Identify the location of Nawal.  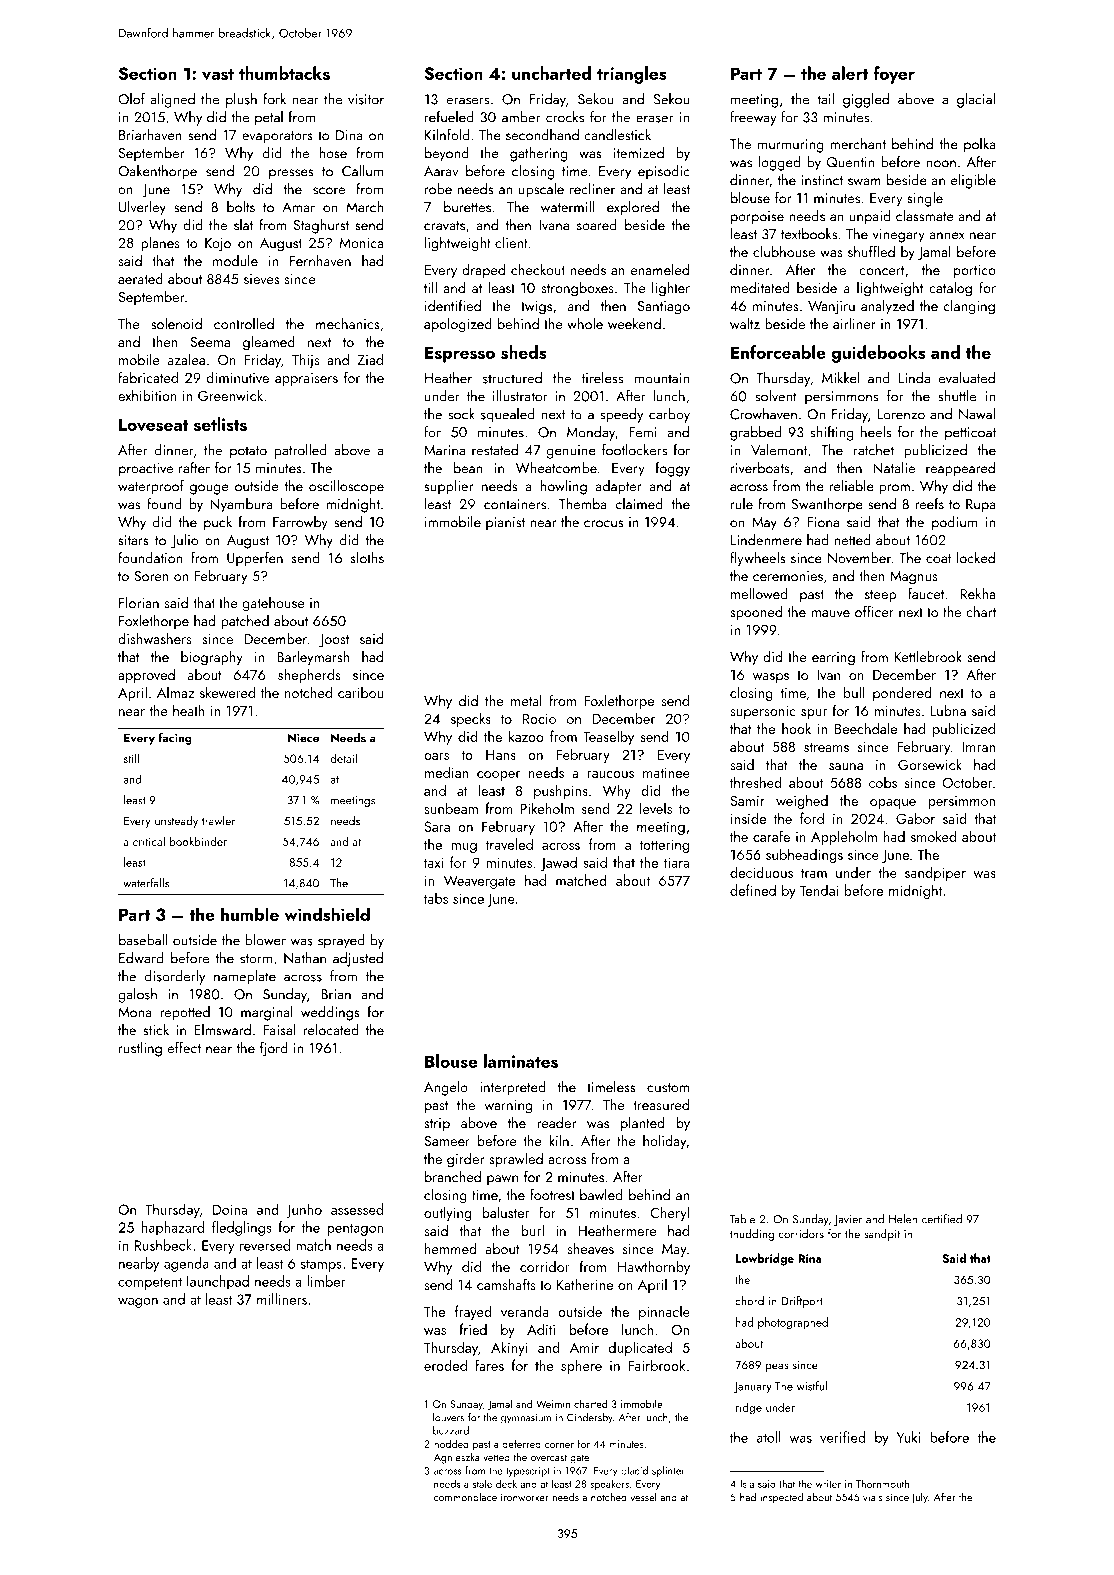
(977, 414).
